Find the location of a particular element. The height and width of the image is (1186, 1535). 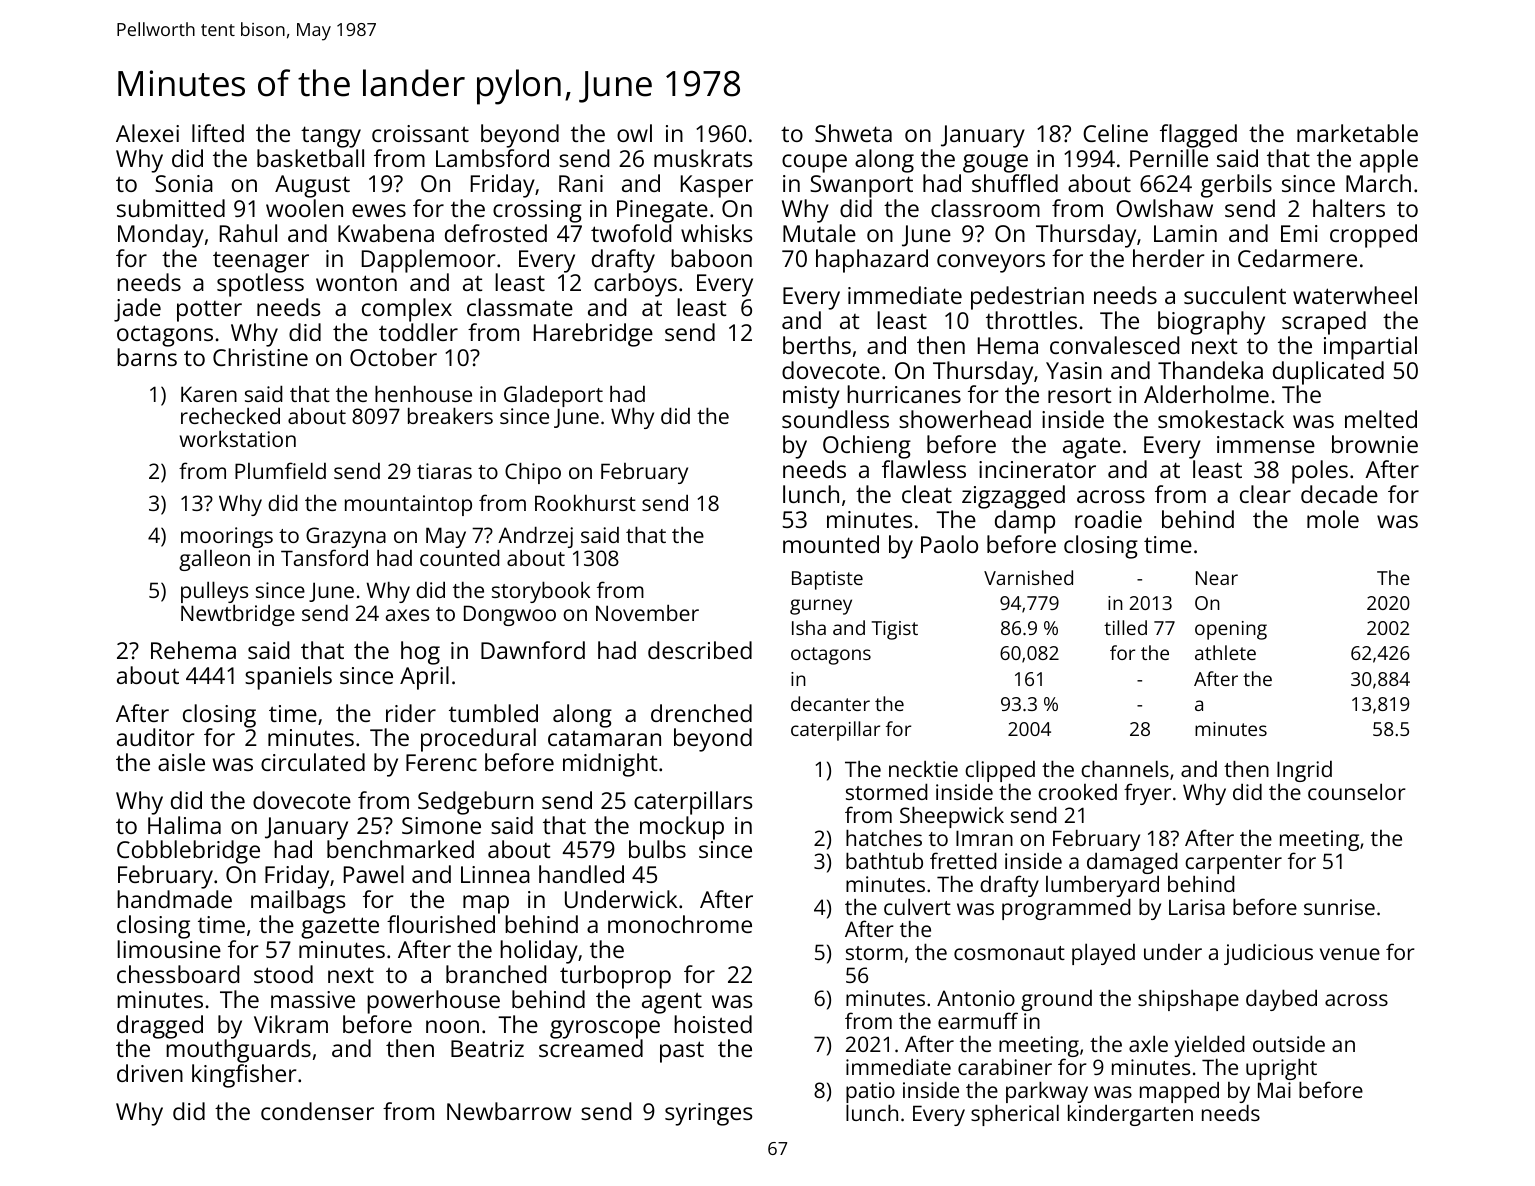

Shweta is located at coordinates (853, 133).
